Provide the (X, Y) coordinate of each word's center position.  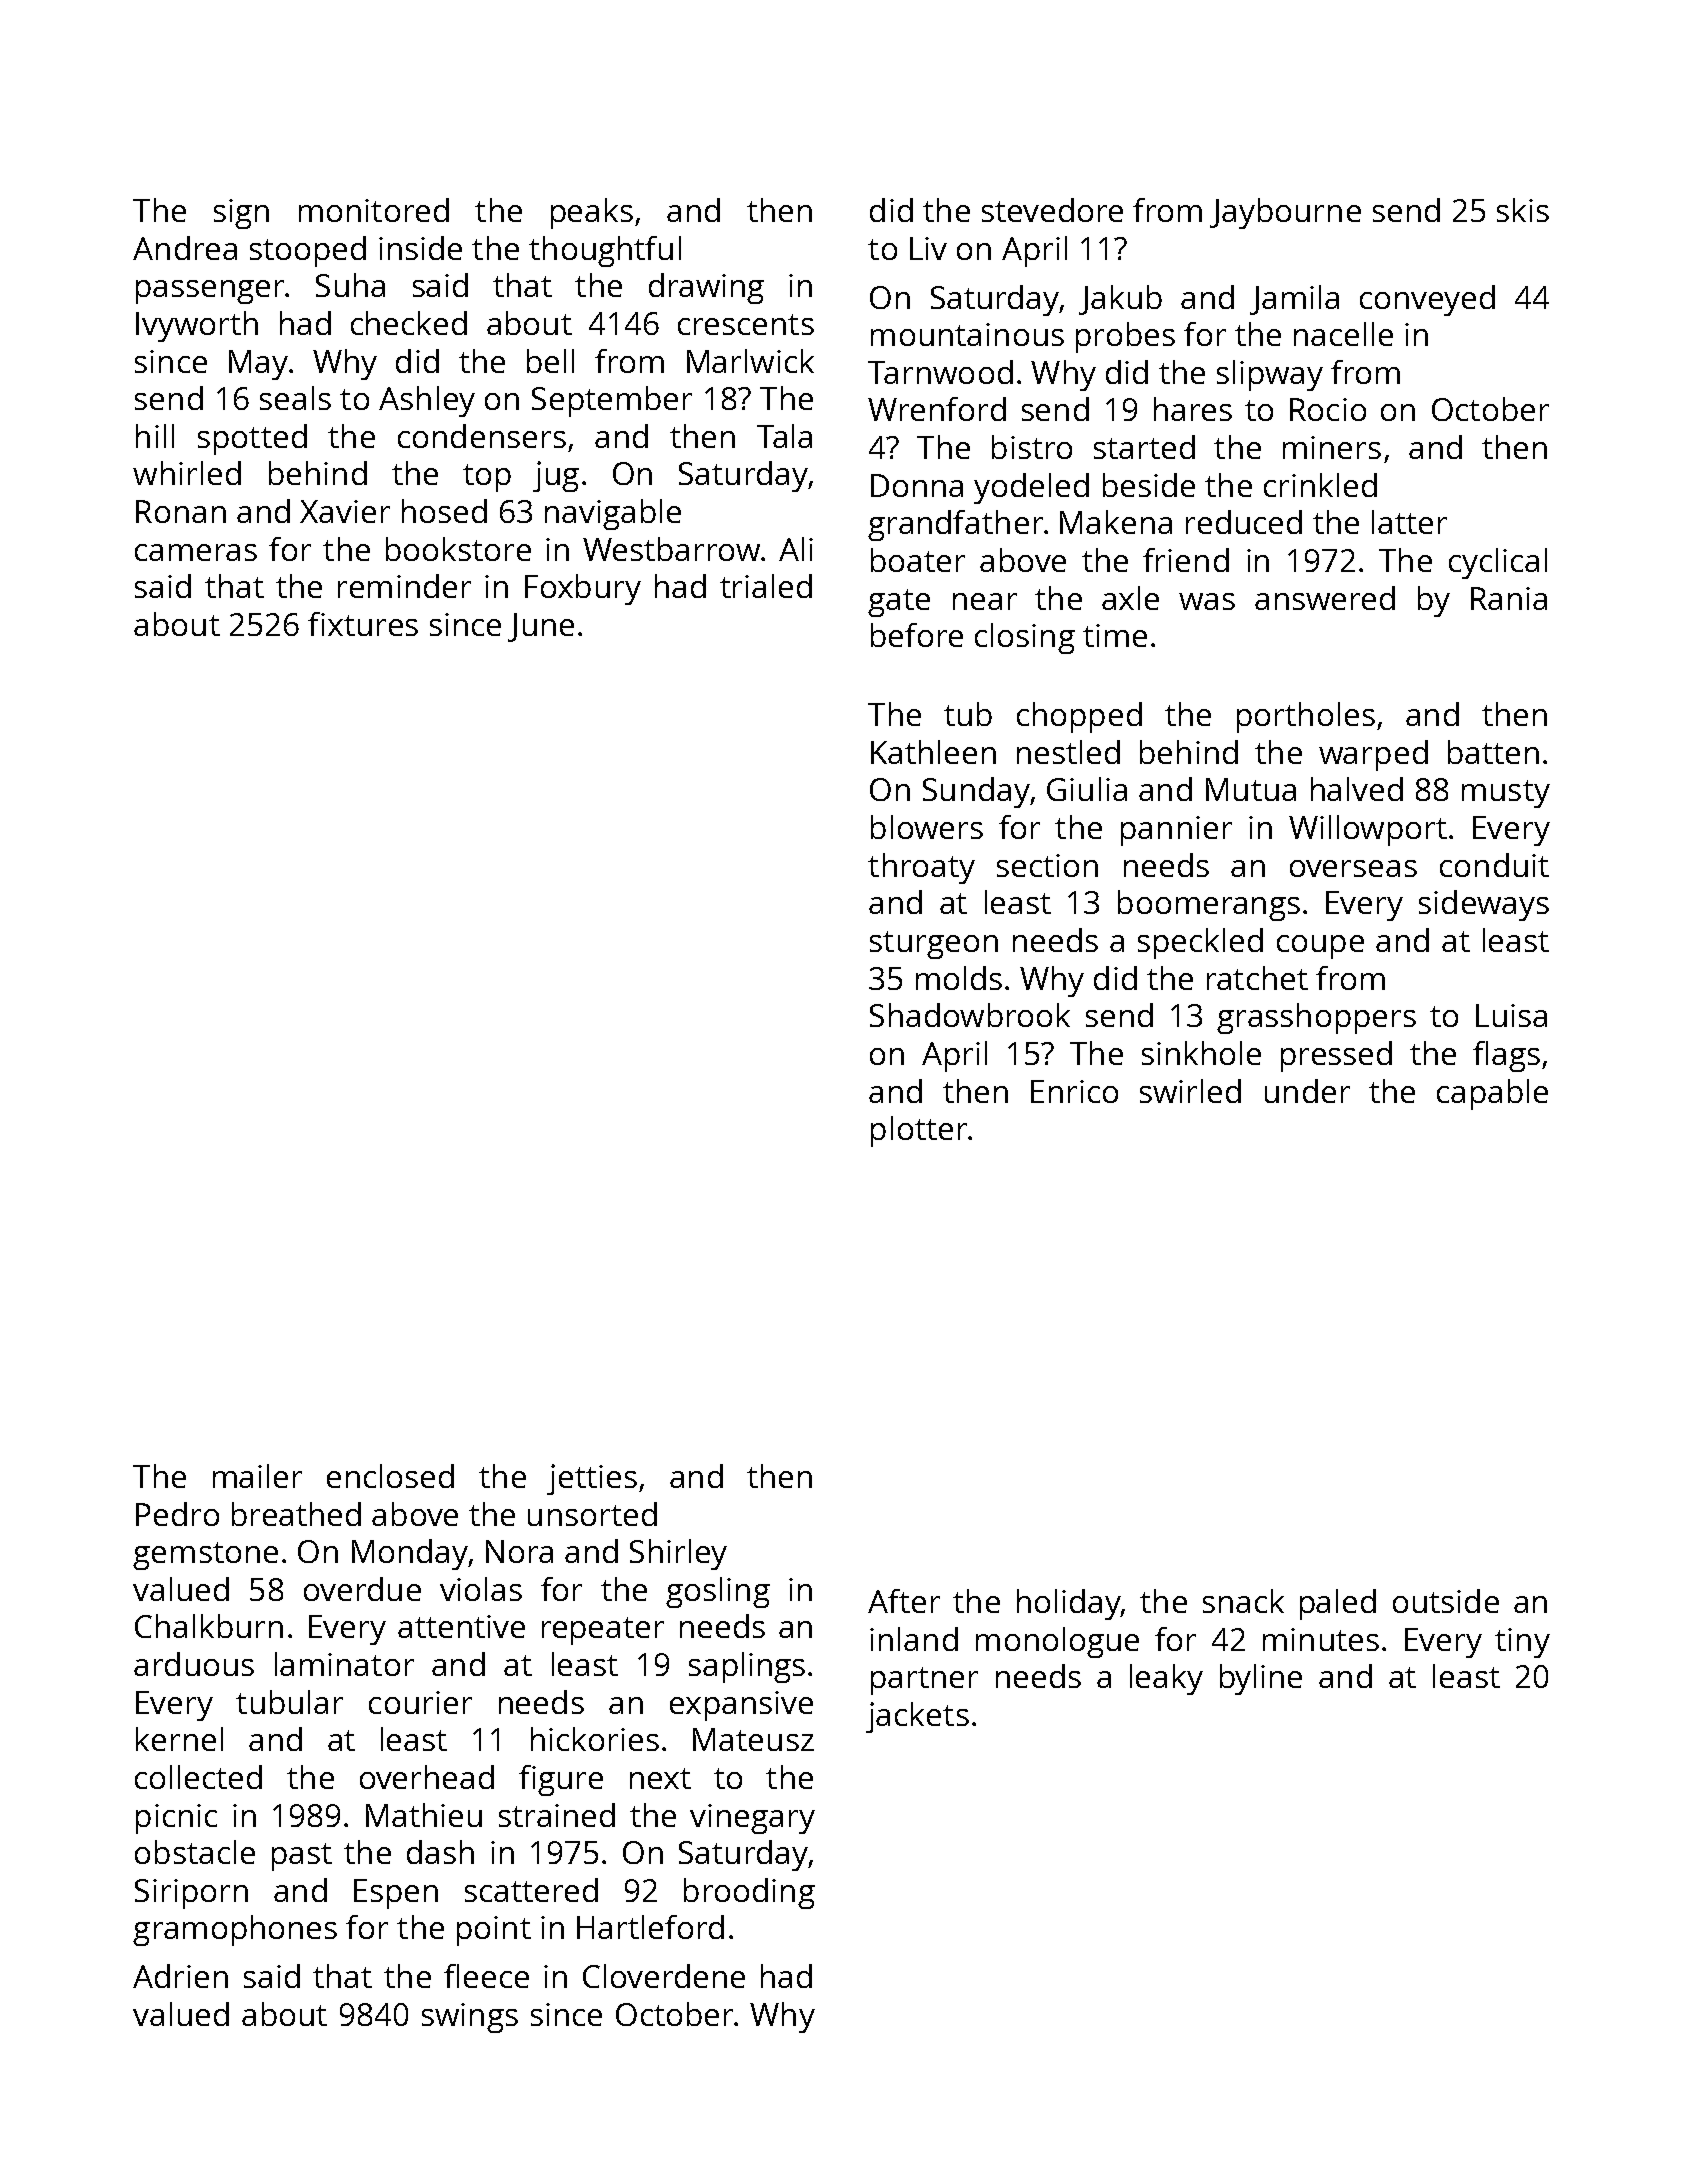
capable (1492, 1094)
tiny (1522, 1643)
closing (1025, 638)
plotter (919, 1131)
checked (409, 323)
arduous (194, 1664)
